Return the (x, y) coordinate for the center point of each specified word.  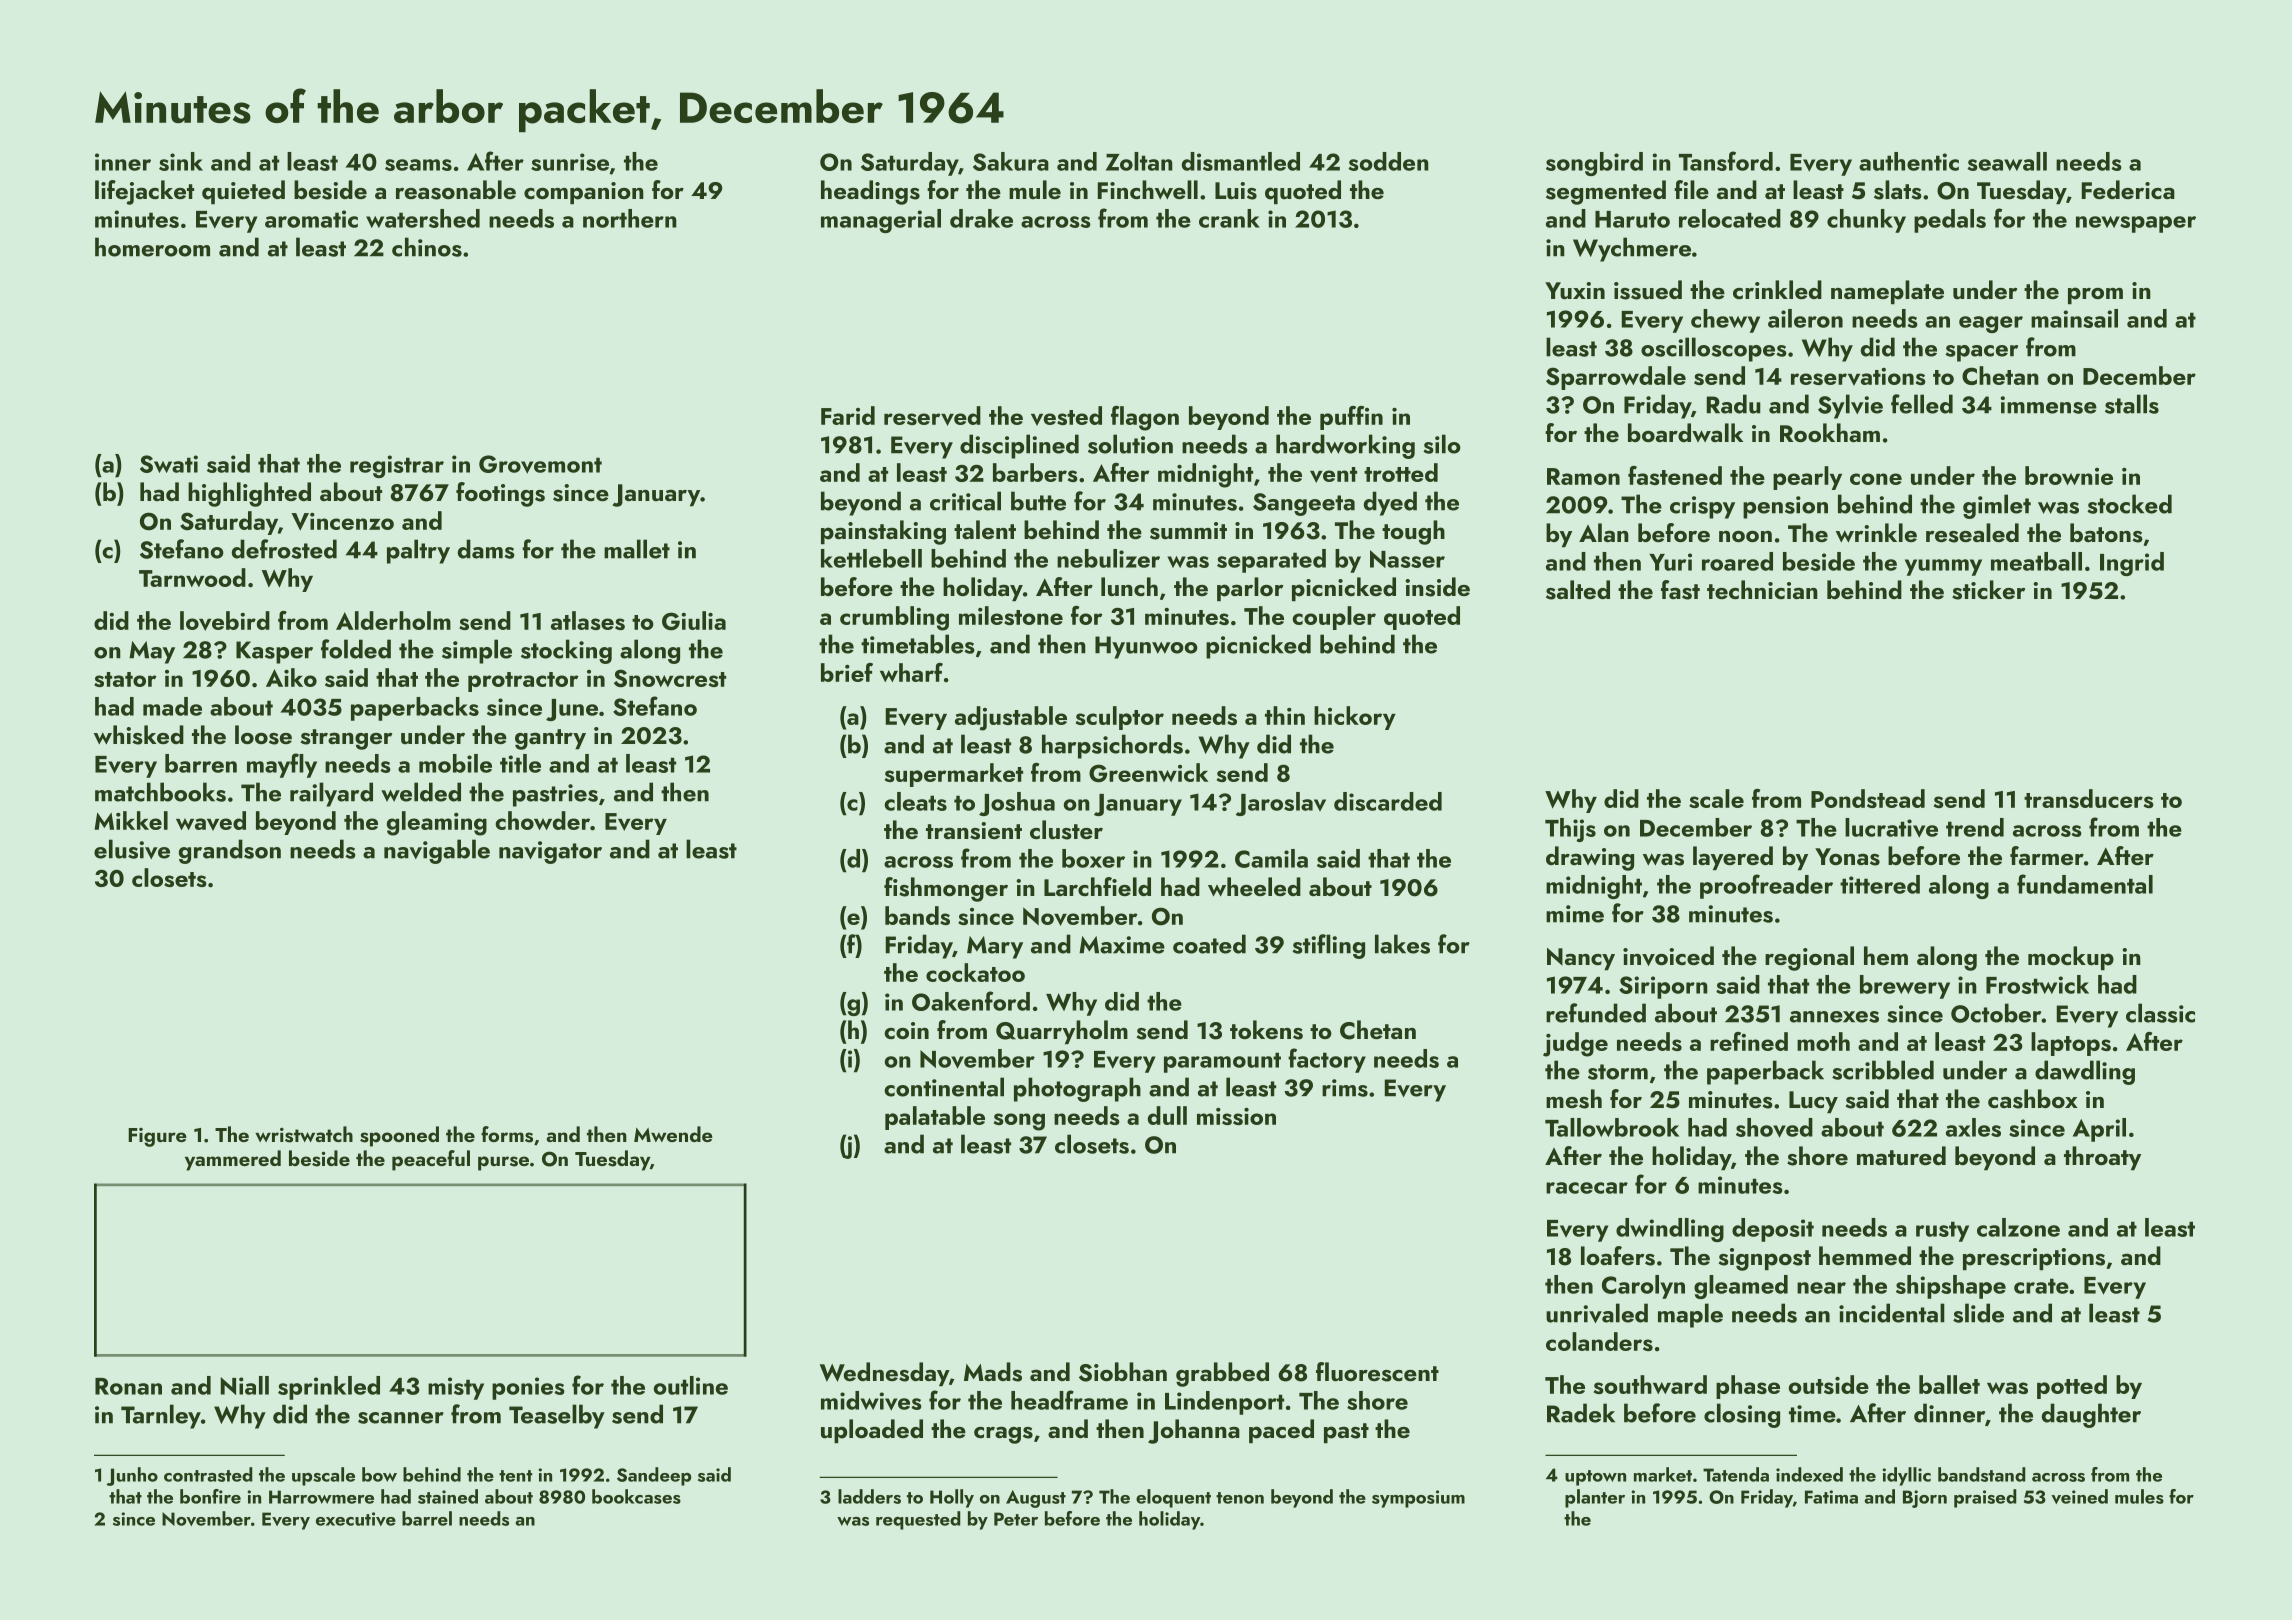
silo (1442, 444)
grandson (230, 851)
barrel (427, 1518)
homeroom (152, 247)
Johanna (1194, 1431)
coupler (1334, 618)
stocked (2129, 504)
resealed (1972, 533)
